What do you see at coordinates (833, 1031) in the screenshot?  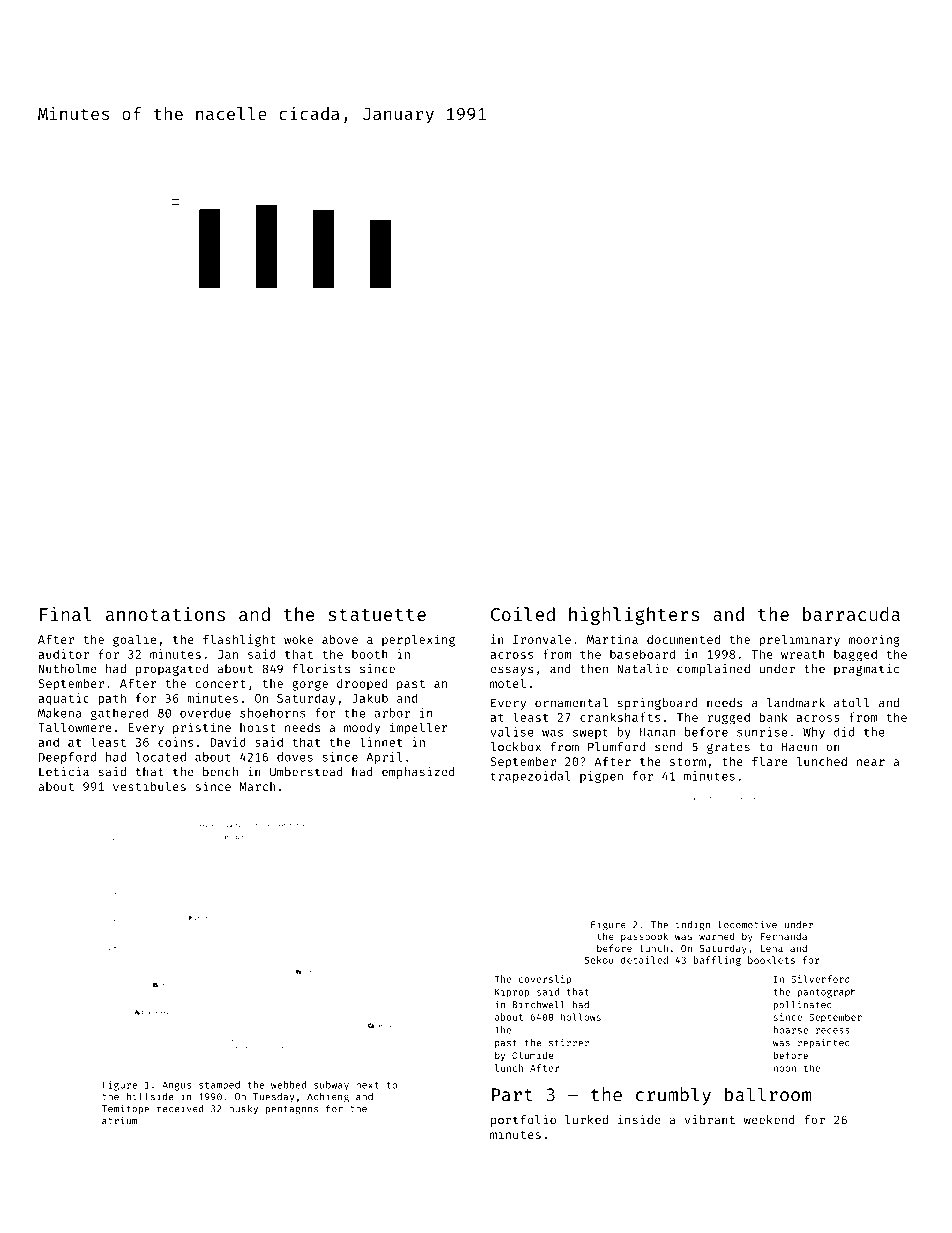 I see `recess` at bounding box center [833, 1031].
